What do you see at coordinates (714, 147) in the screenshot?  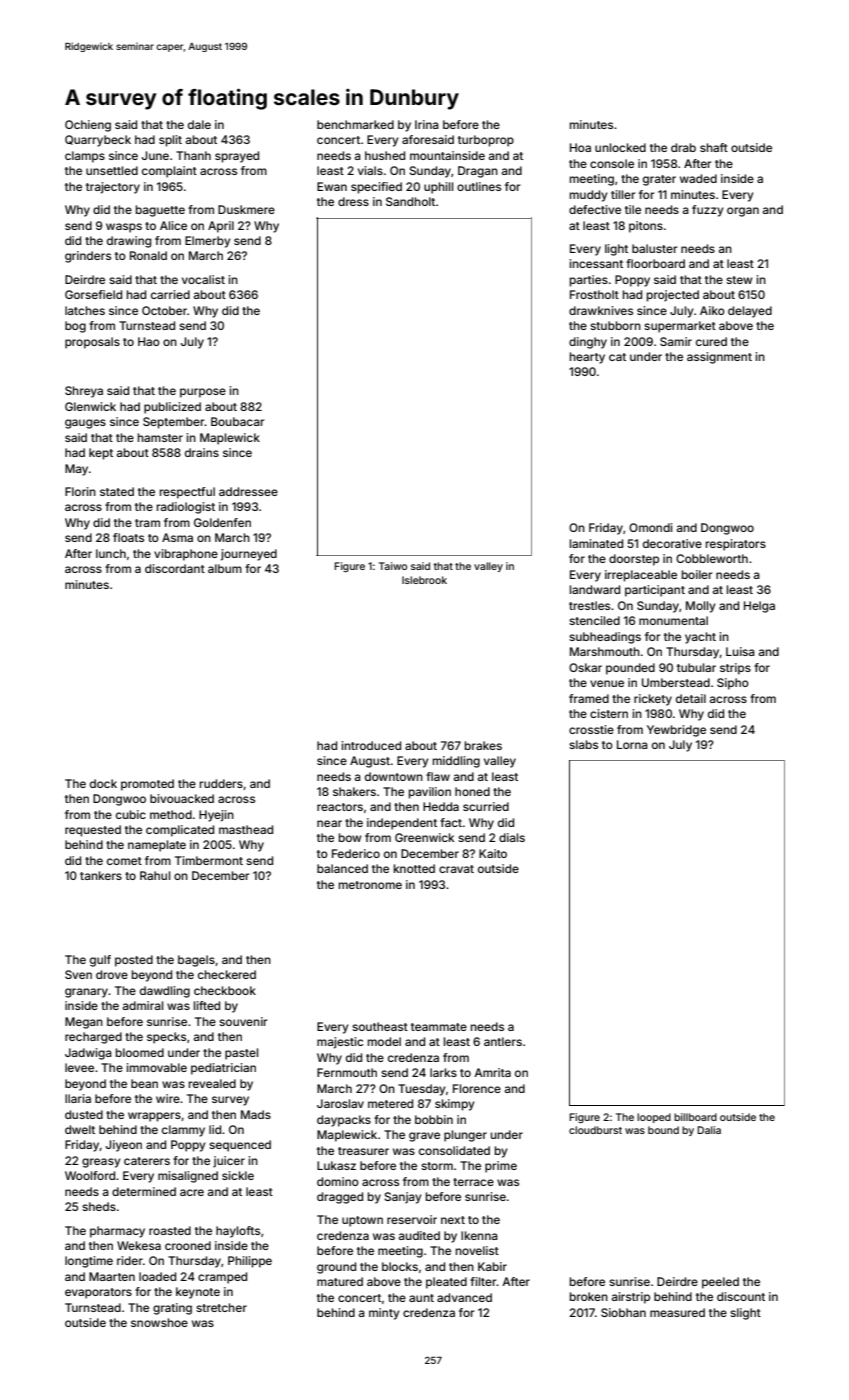 I see `shaft` at bounding box center [714, 147].
